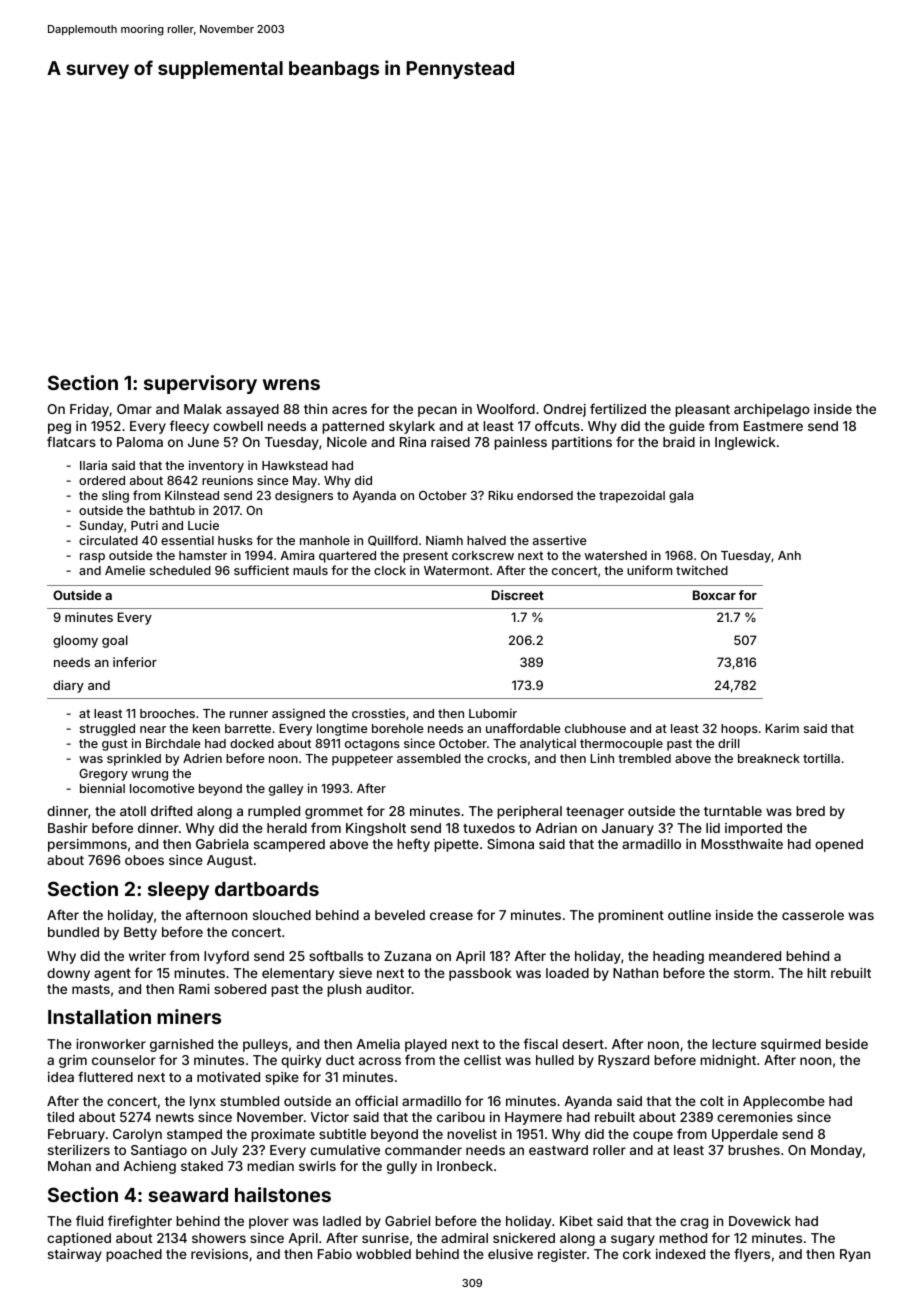 This screenshot has width=924, height=1308. I want to click on casserole, so click(813, 915).
